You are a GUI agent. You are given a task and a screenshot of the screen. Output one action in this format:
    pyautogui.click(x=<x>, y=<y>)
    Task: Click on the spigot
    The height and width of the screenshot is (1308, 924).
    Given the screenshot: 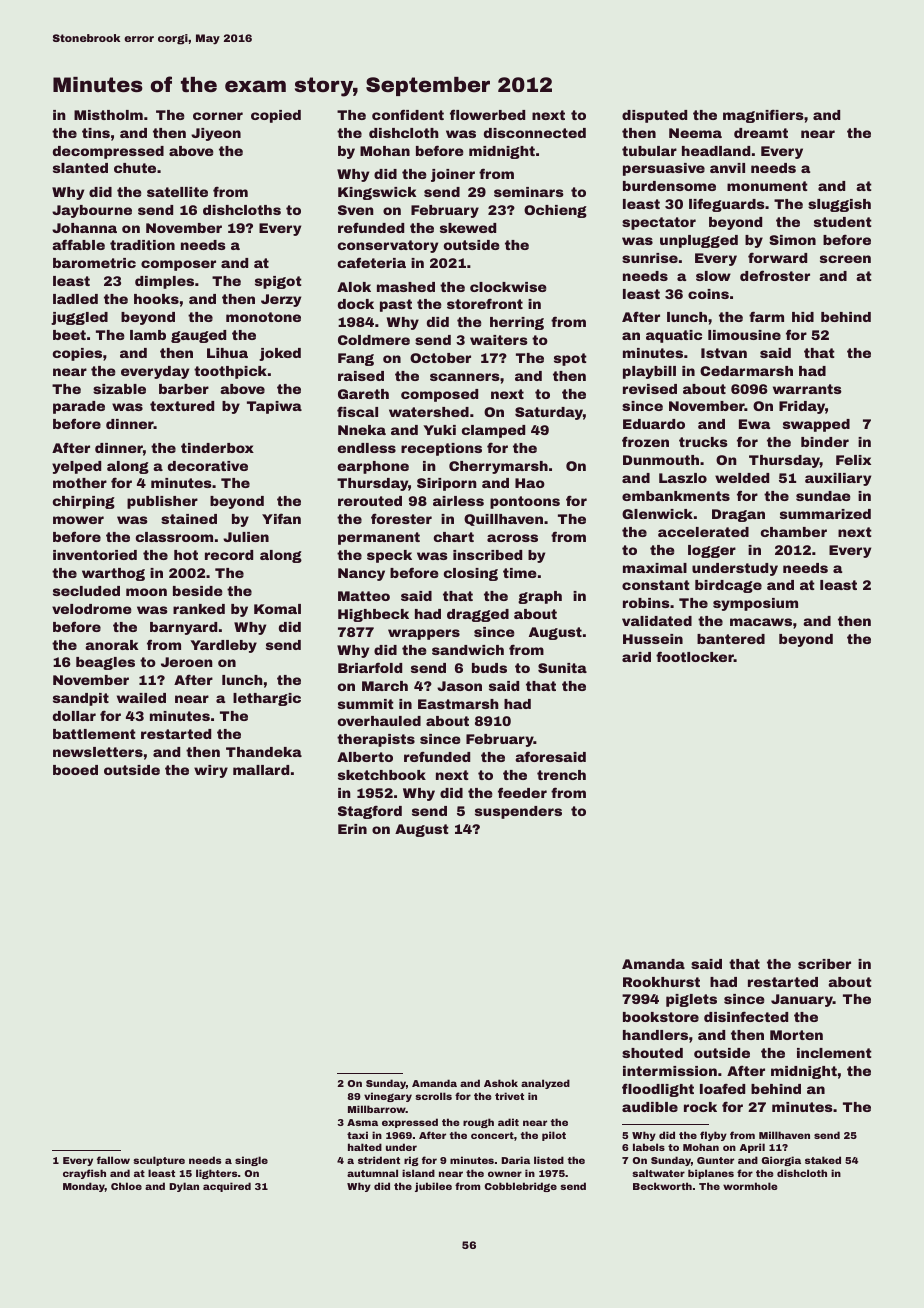 What is the action you would take?
    pyautogui.click(x=278, y=282)
